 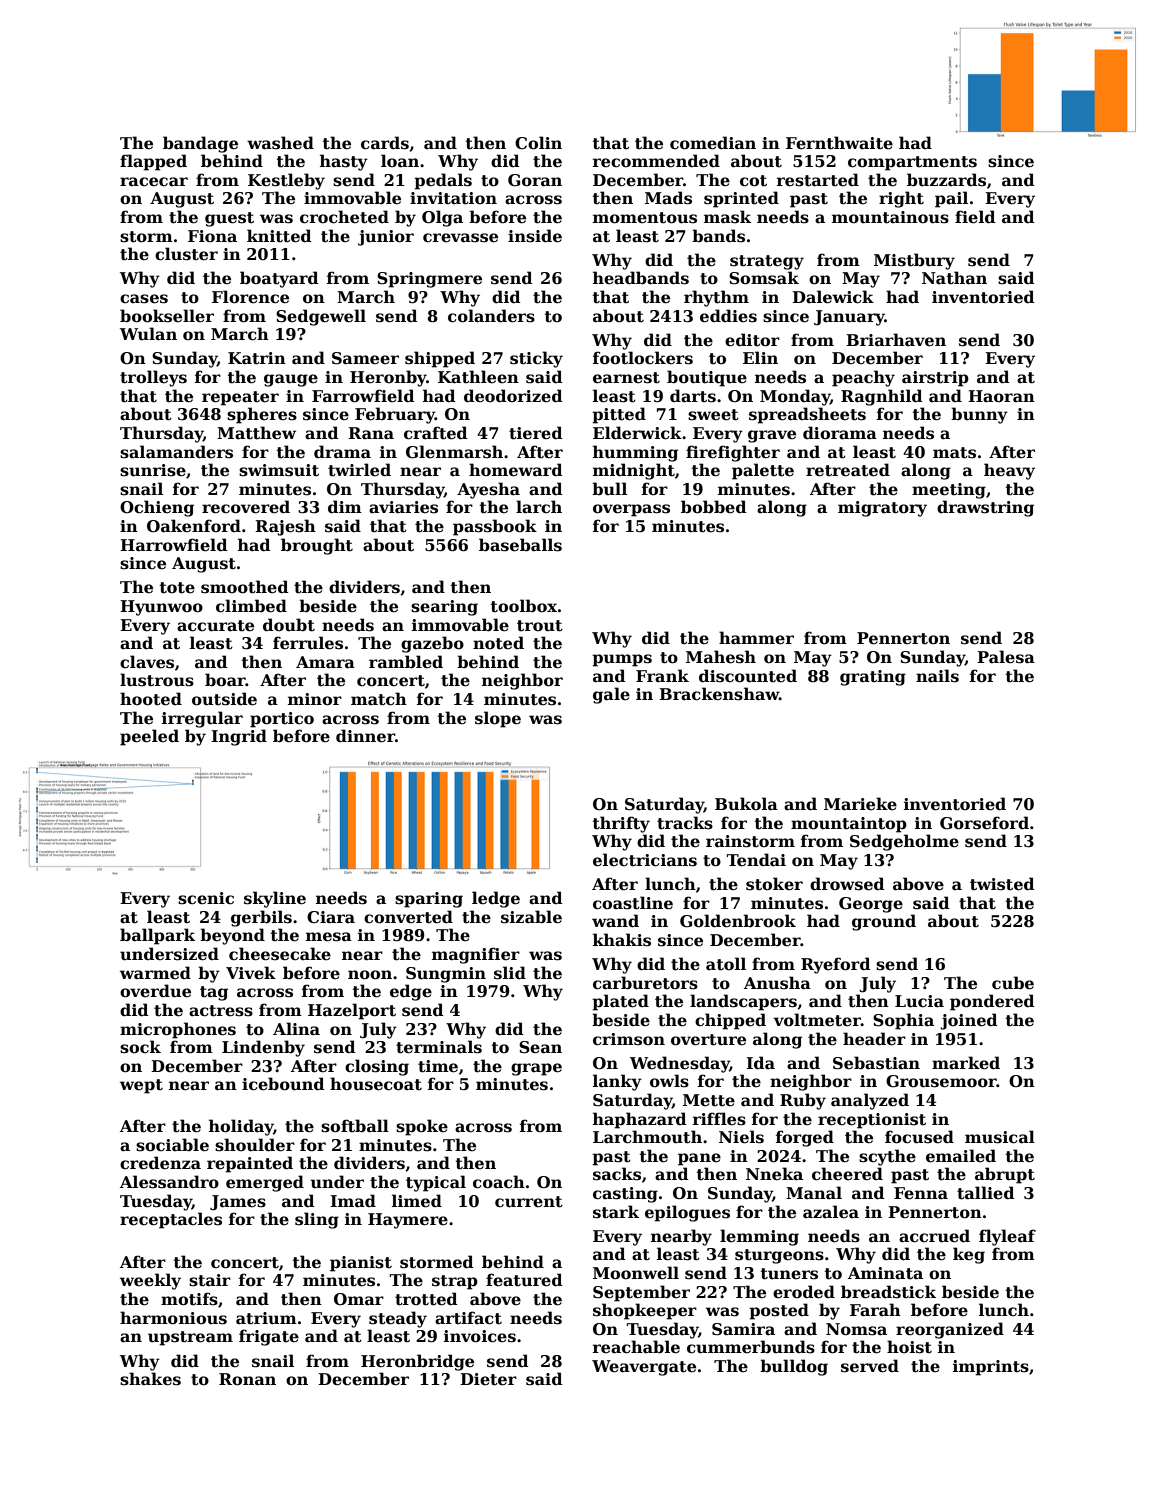 I want to click on Dieter, so click(x=488, y=1379).
